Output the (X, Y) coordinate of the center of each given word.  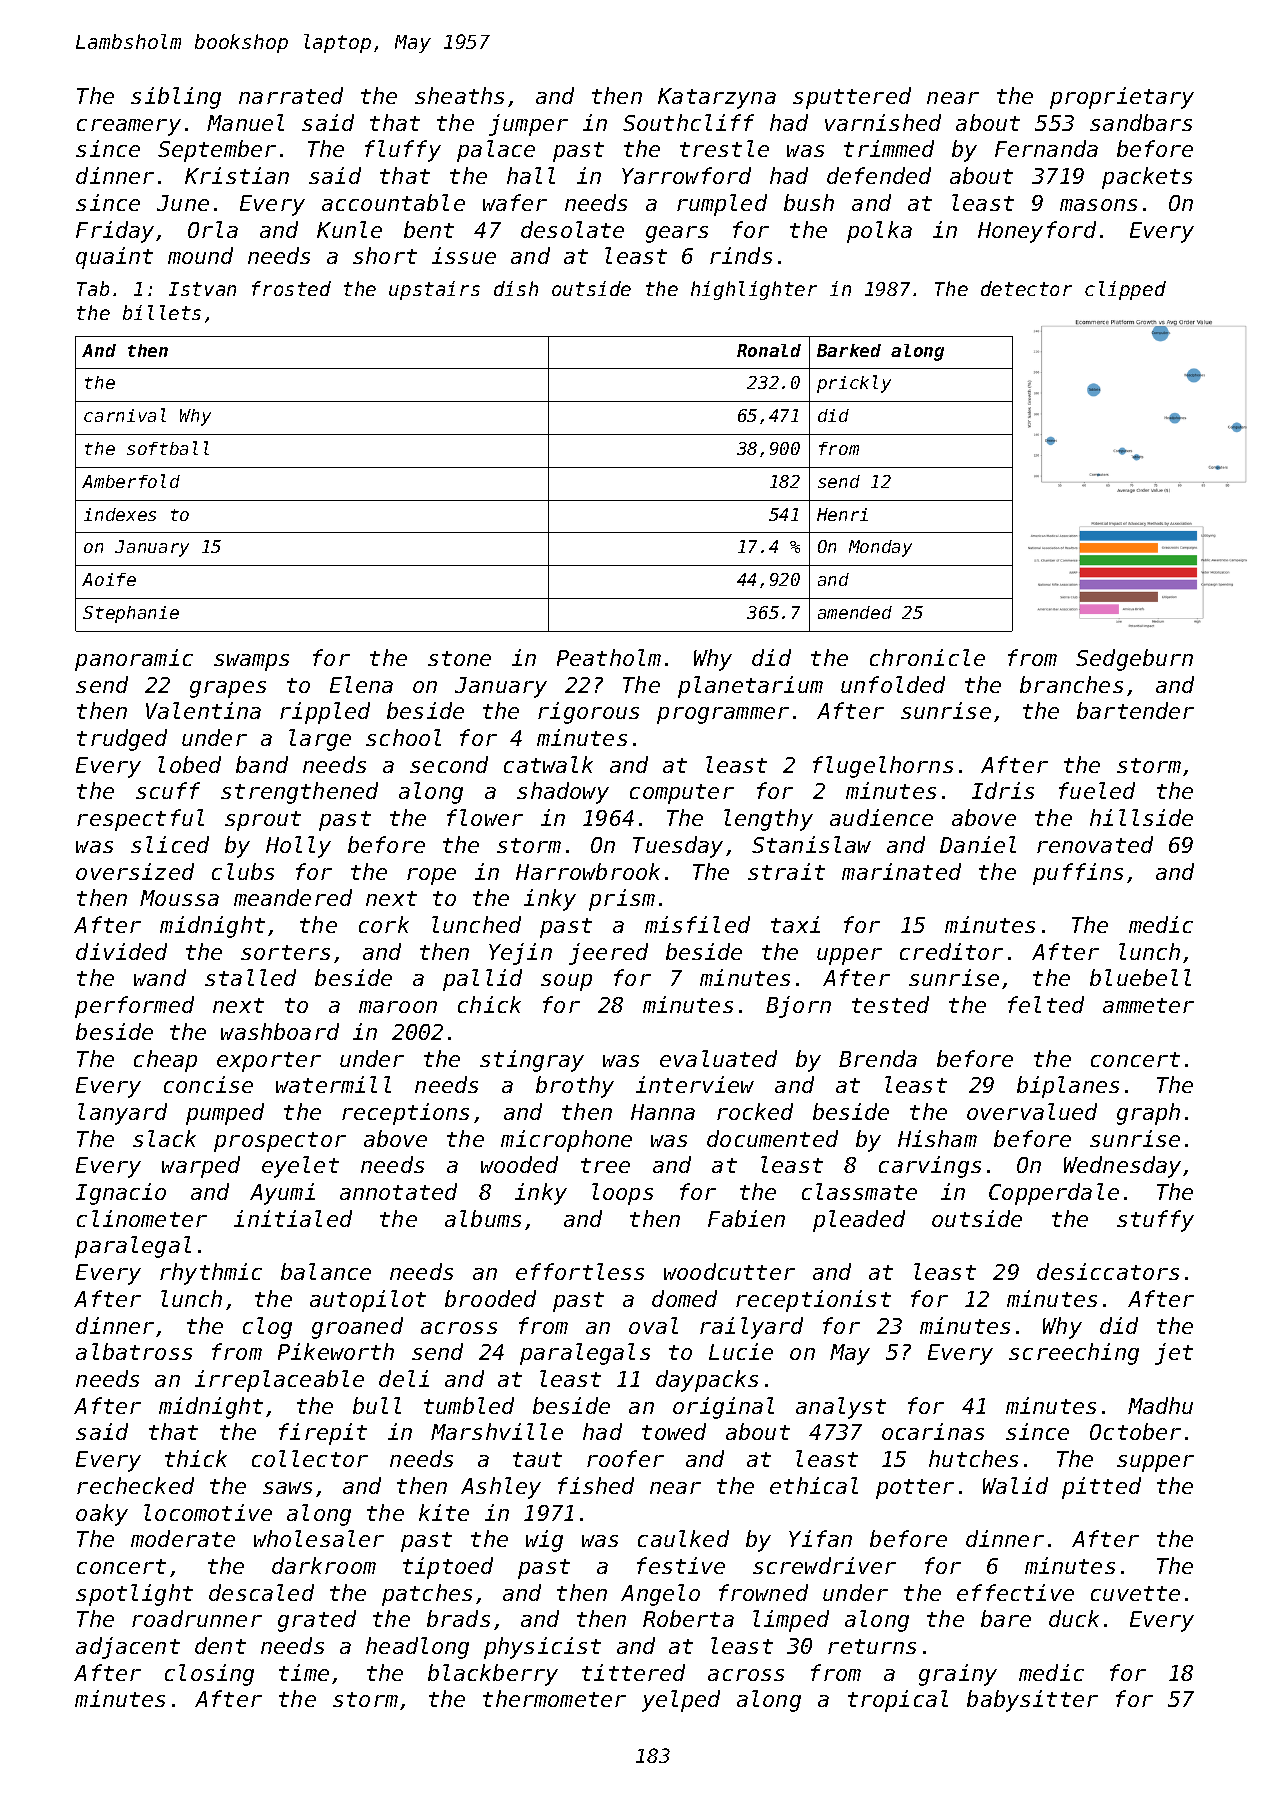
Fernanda (1046, 148)
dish (516, 288)
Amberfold (131, 481)
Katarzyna (717, 98)
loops (622, 1194)
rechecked (135, 1485)
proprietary (1122, 98)
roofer (625, 1458)
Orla (213, 229)
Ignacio (121, 1194)
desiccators (1108, 1271)
